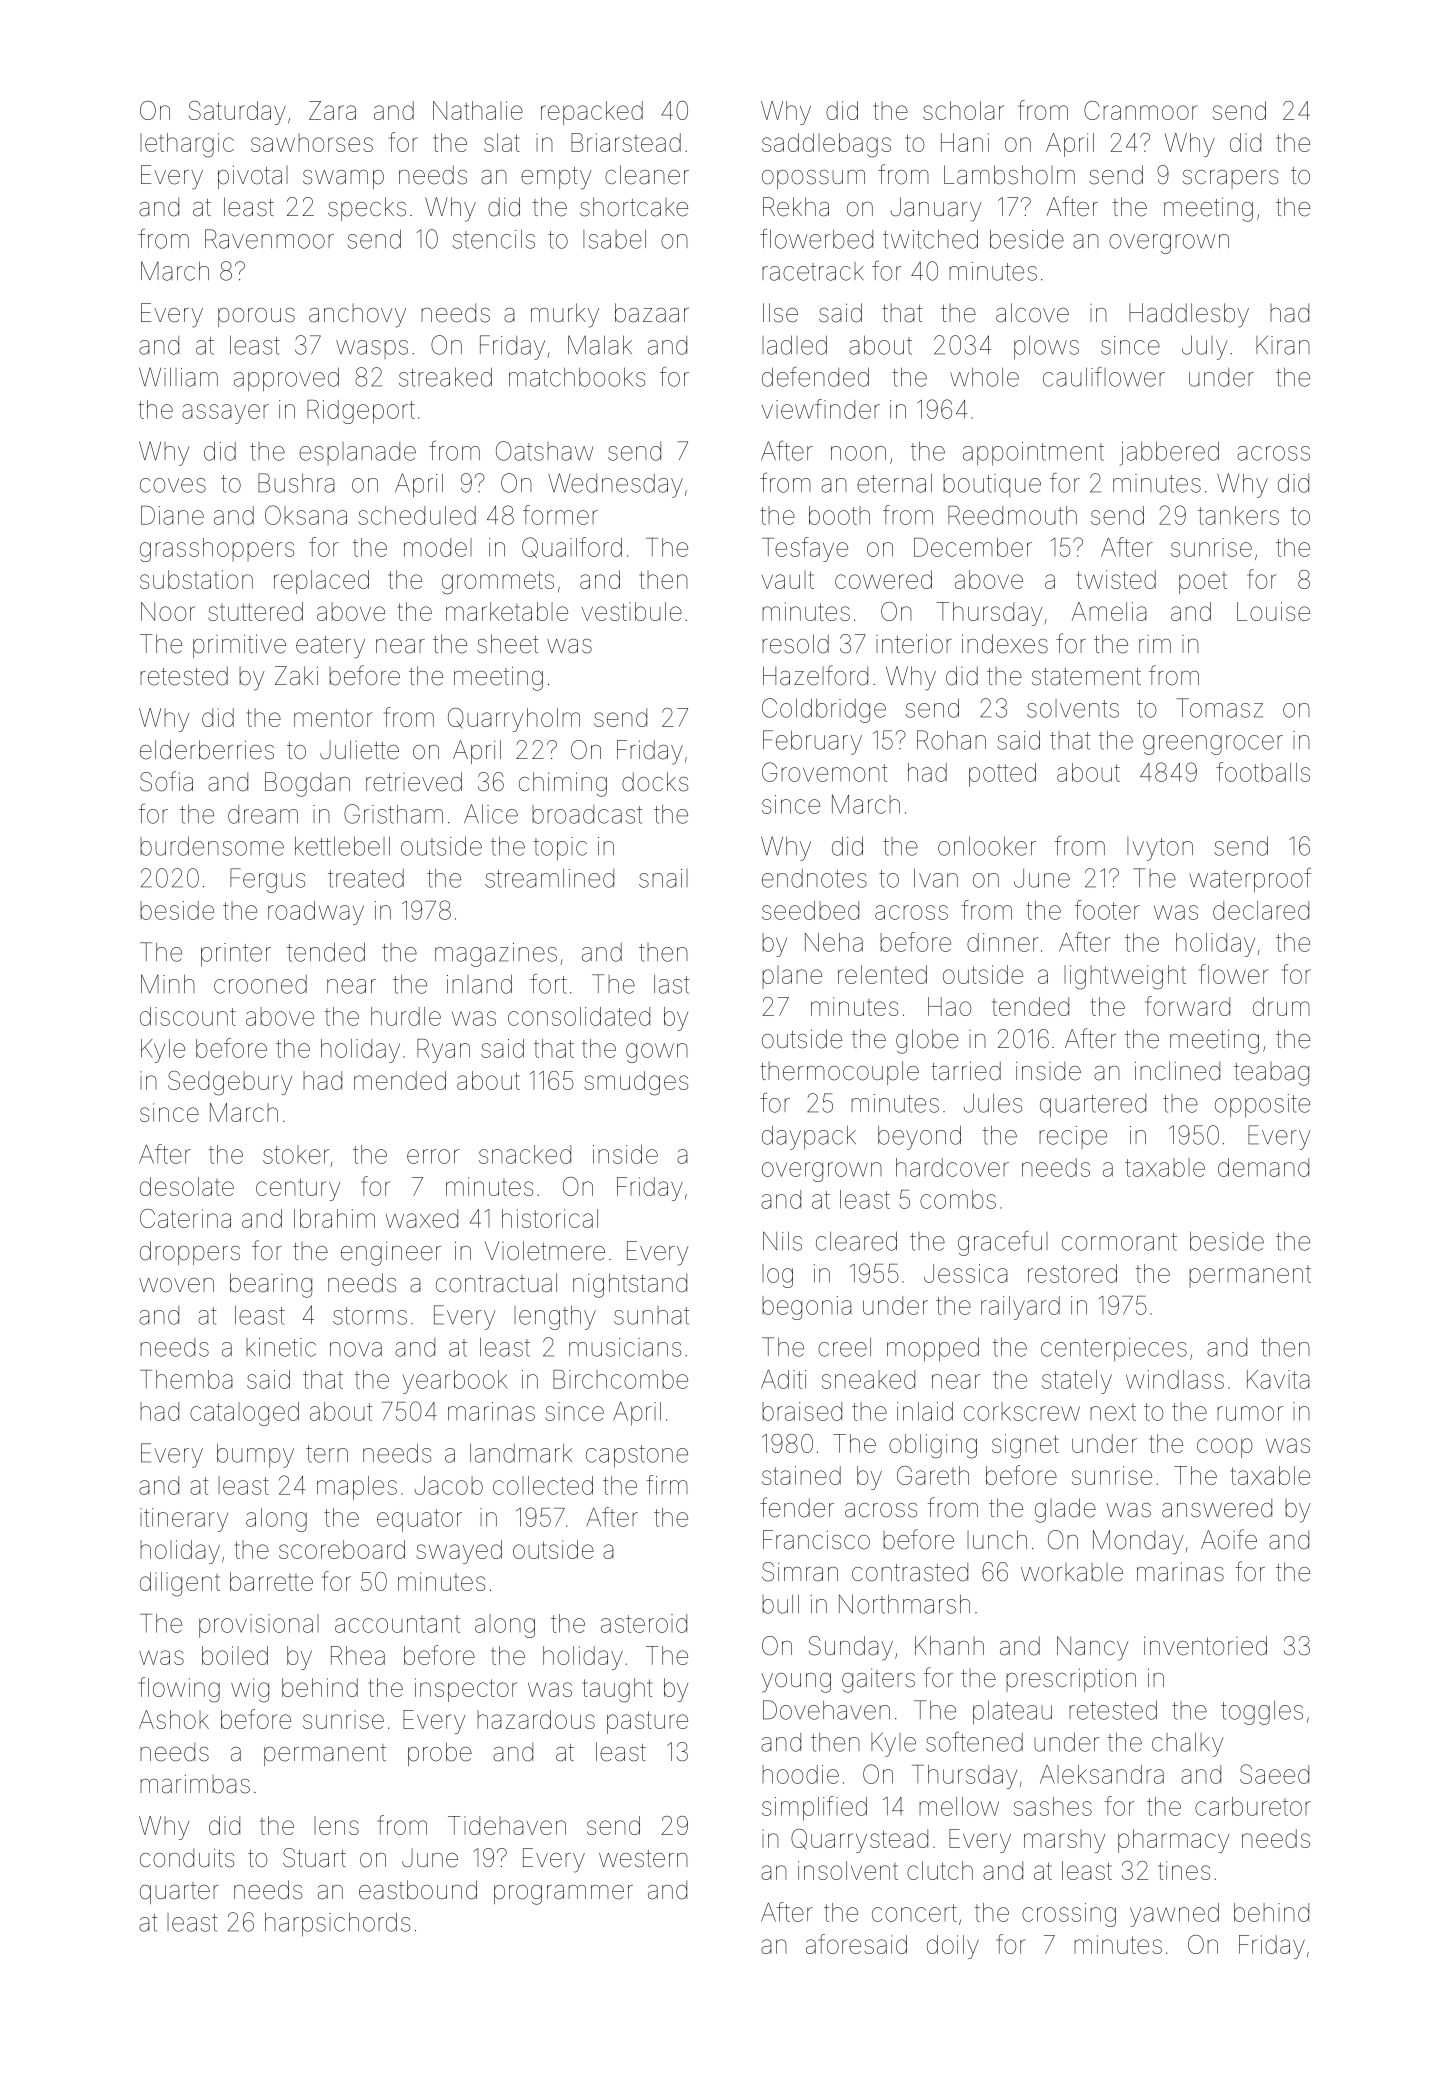  Describe the element at coordinates (1278, 1379) in the screenshot. I see `Kavita` at that location.
